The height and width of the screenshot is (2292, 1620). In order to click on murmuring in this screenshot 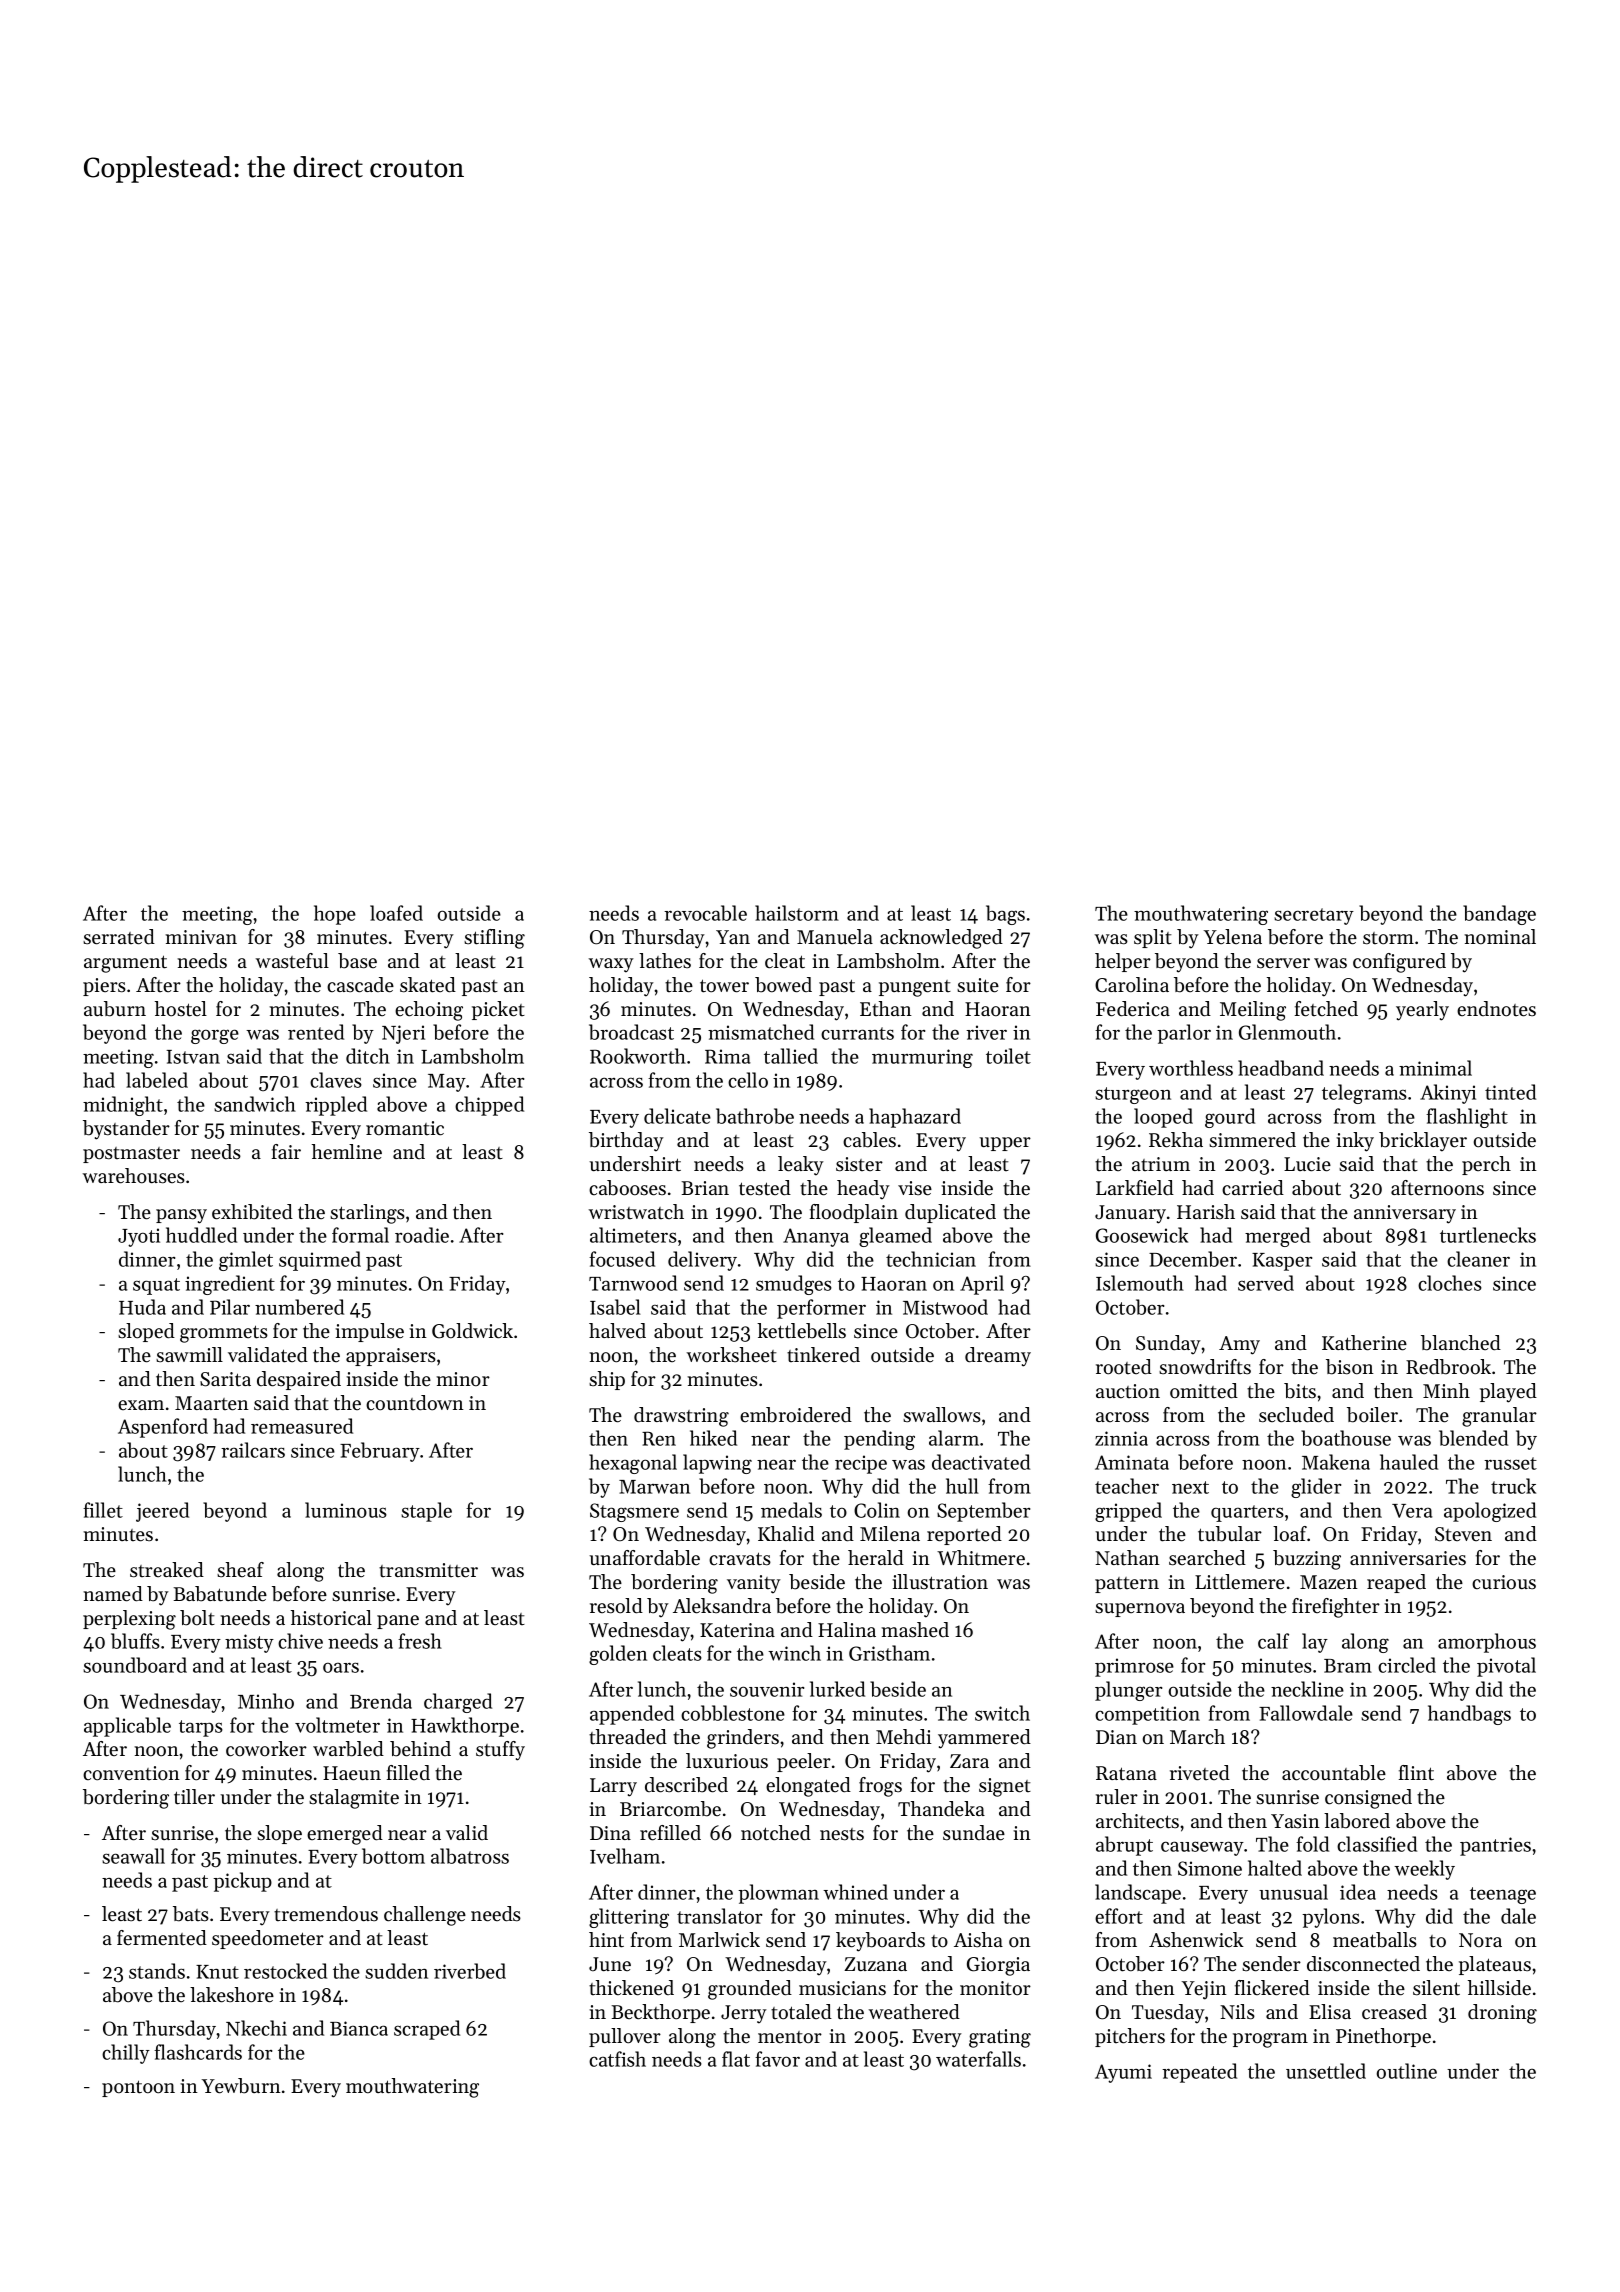, I will do `click(922, 1058)`.
